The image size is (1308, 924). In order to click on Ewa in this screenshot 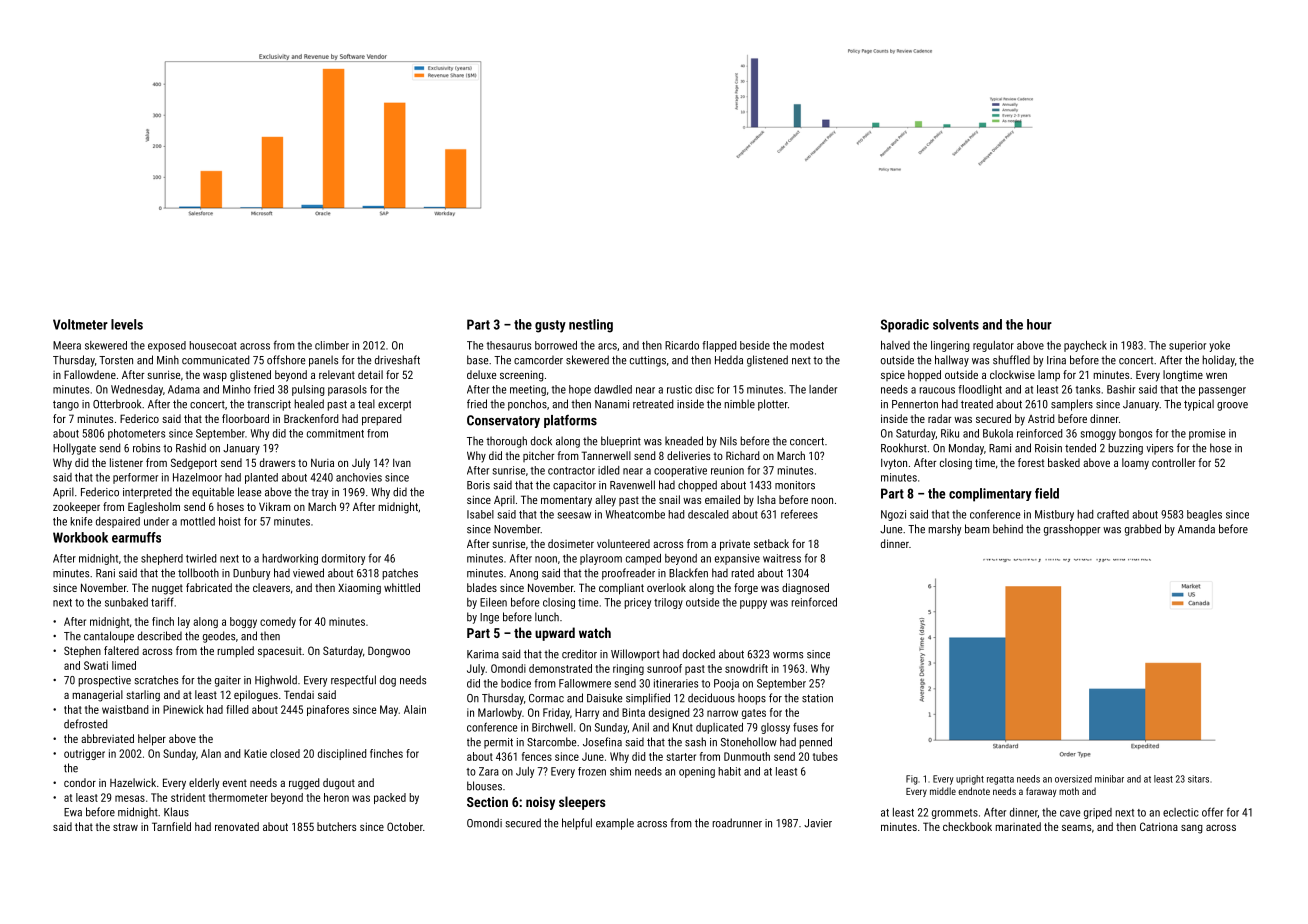, I will do `click(73, 812)`.
